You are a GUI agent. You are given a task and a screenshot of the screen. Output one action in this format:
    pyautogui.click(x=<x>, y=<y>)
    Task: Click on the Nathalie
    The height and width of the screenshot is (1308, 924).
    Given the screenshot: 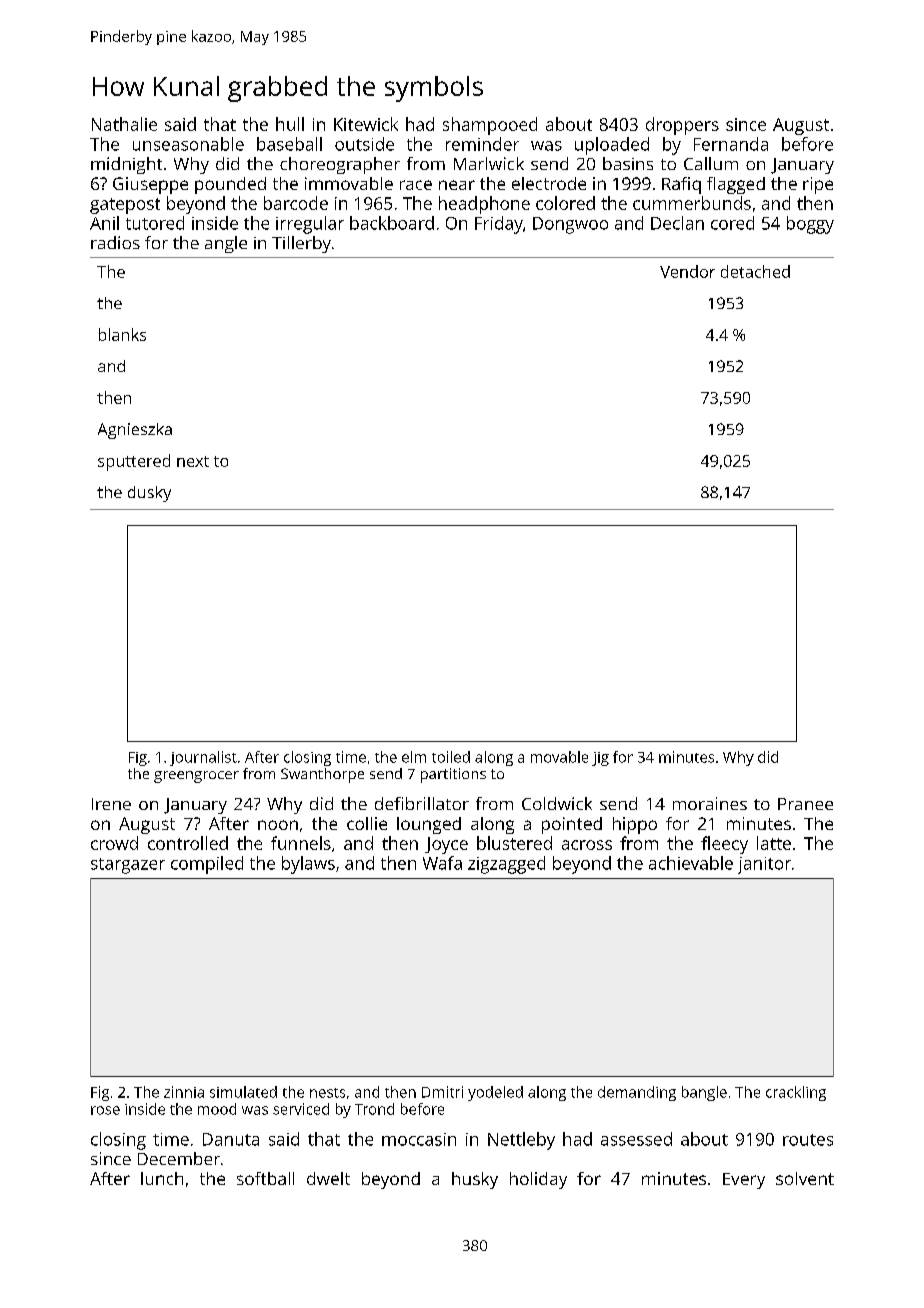 What is the action you would take?
    pyautogui.click(x=124, y=124)
